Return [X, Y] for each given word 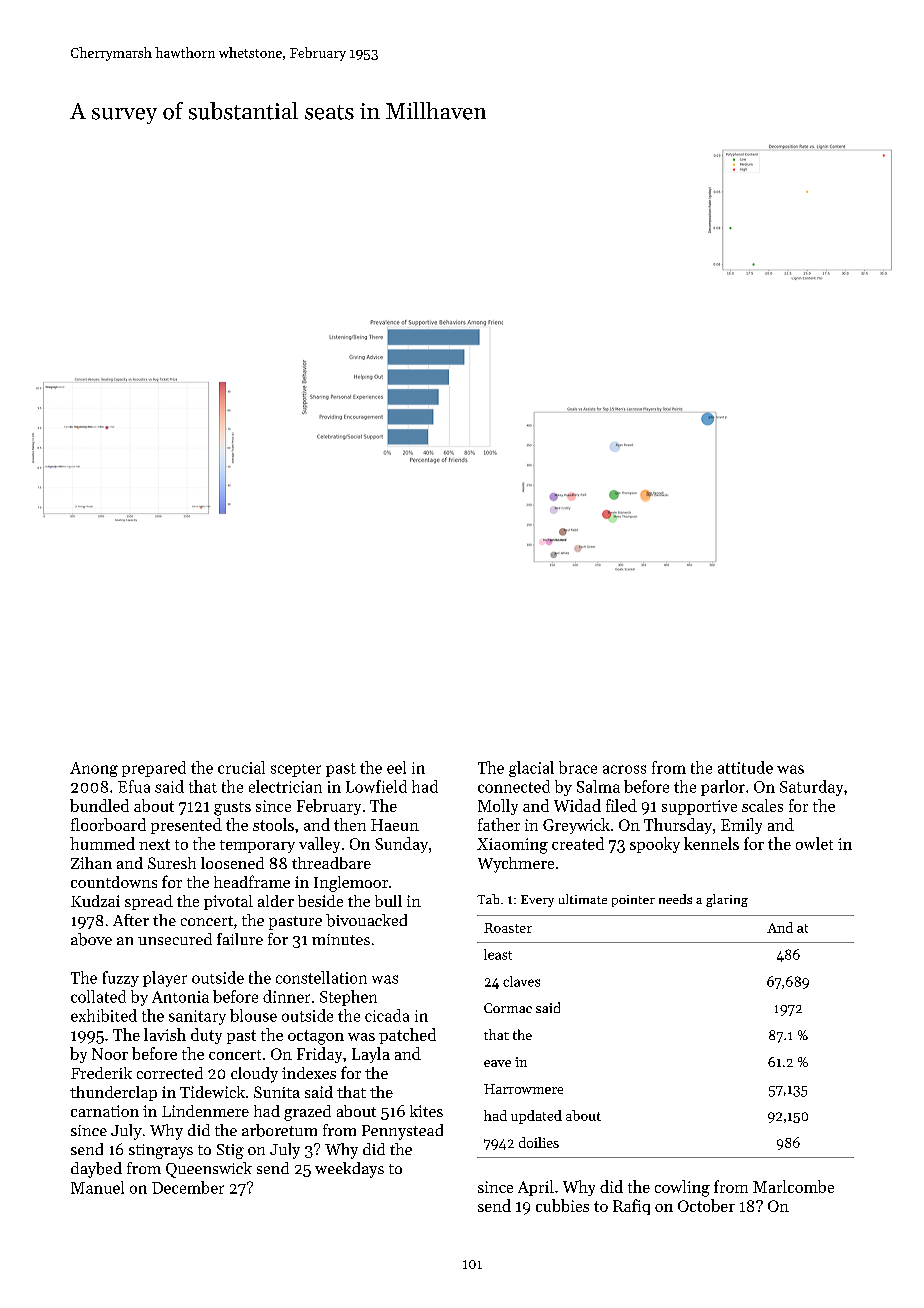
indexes [309, 1073]
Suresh [172, 863]
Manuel [97, 1187]
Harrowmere [523, 1089]
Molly [498, 807]
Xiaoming [512, 846]
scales [762, 805]
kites [426, 1111]
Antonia [180, 997]
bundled [99, 805]
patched [407, 1036]
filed [621, 805]
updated [536, 1117]
